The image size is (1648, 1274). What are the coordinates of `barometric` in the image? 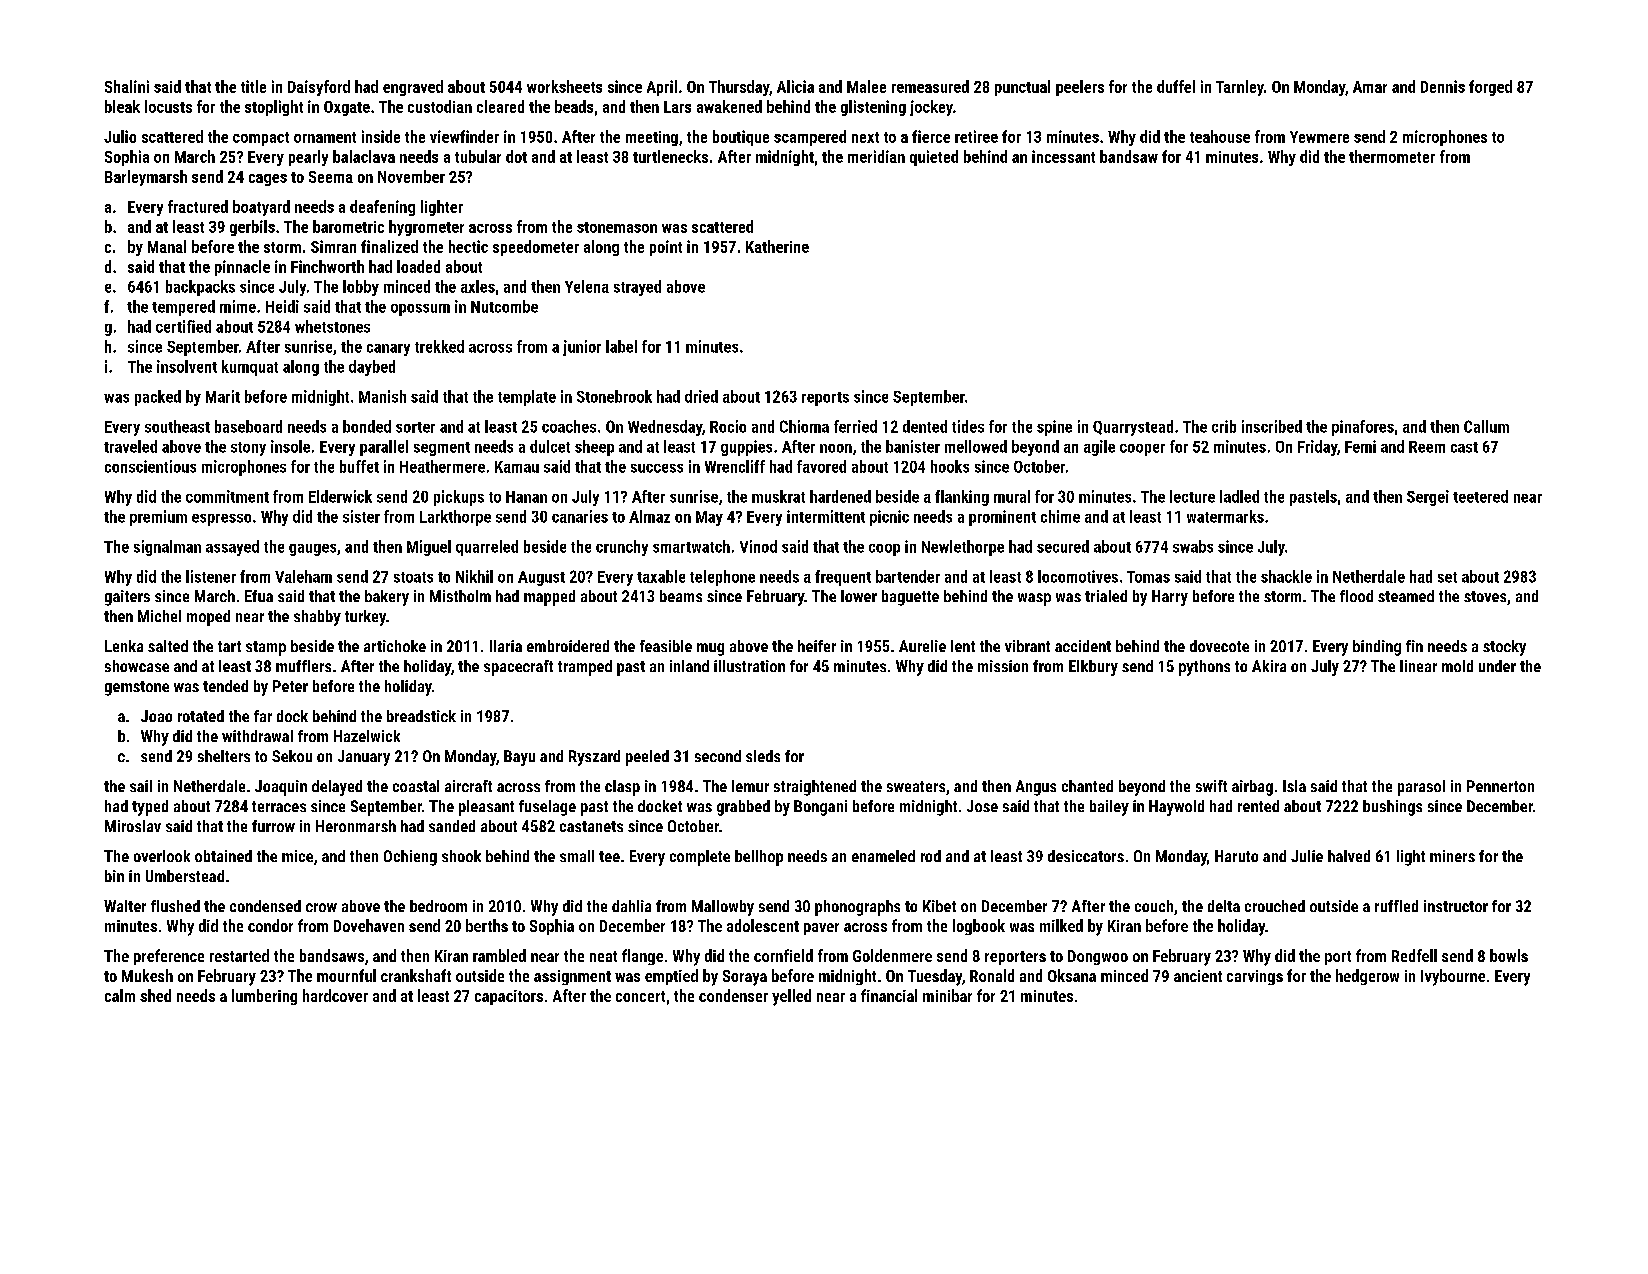 It's located at (348, 226).
